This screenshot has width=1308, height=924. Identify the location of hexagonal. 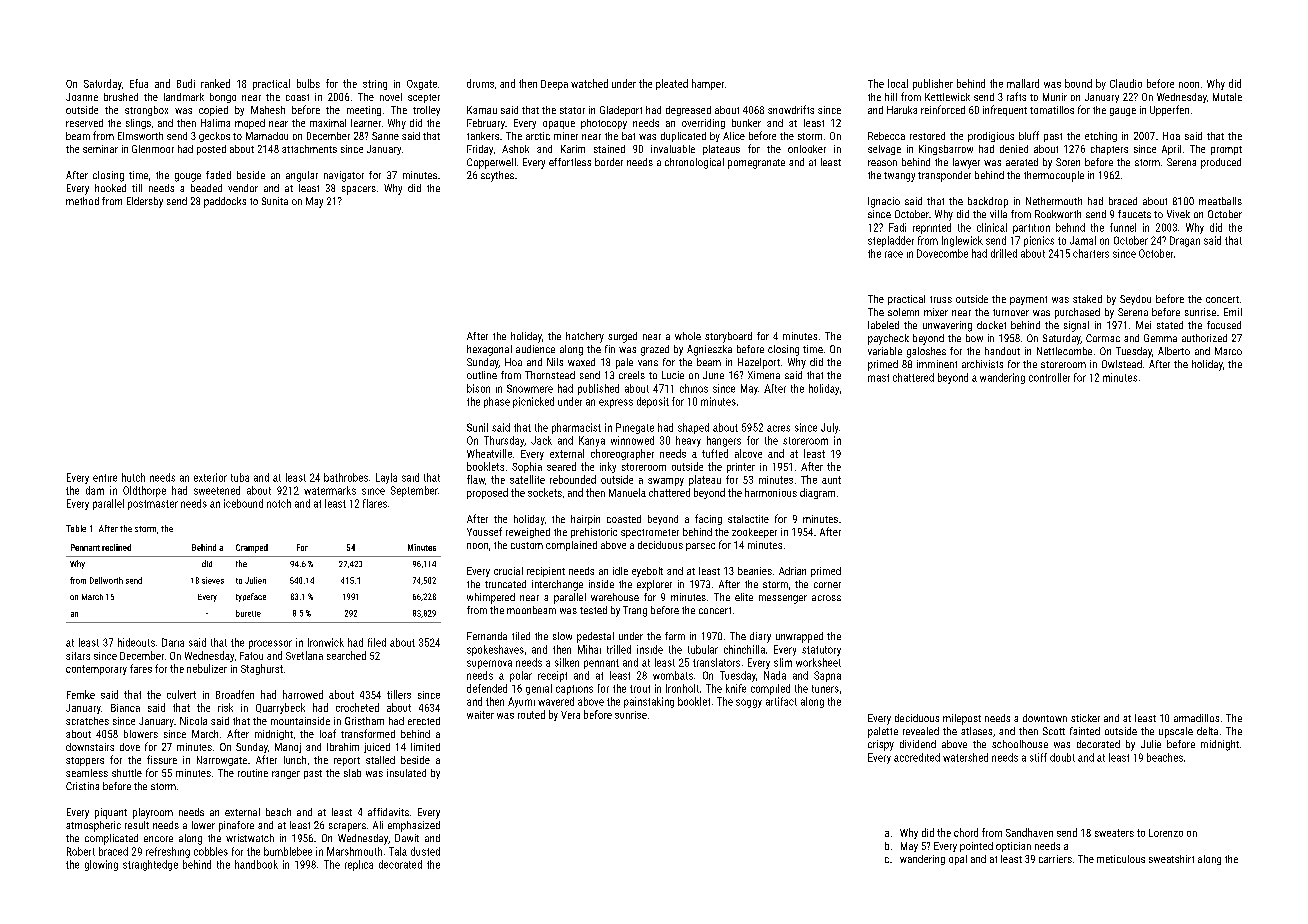
(489, 350).
